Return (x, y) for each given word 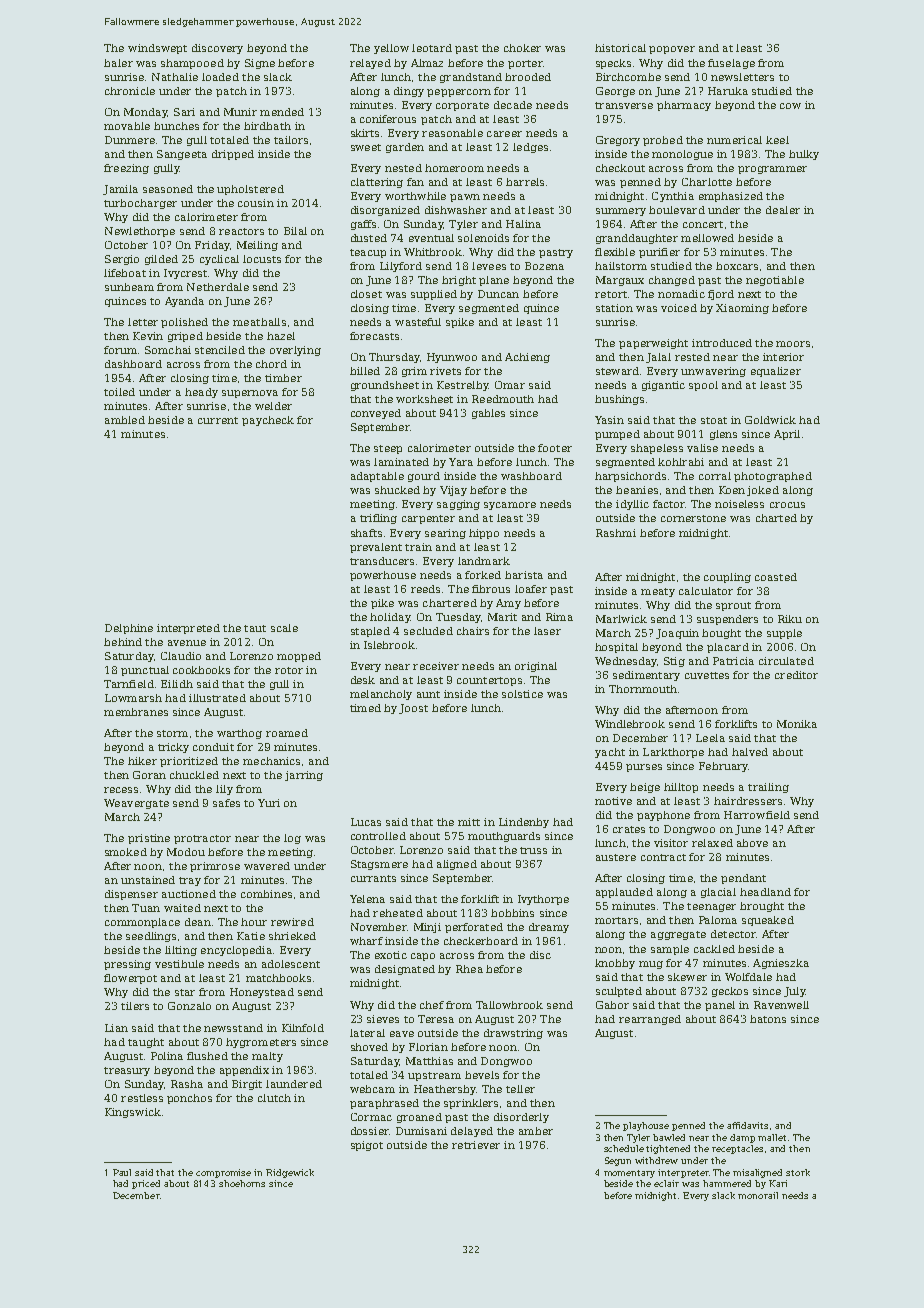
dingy (409, 92)
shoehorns (242, 1183)
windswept (157, 49)
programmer (772, 170)
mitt (469, 822)
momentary (629, 1174)
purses (644, 768)
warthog (239, 734)
